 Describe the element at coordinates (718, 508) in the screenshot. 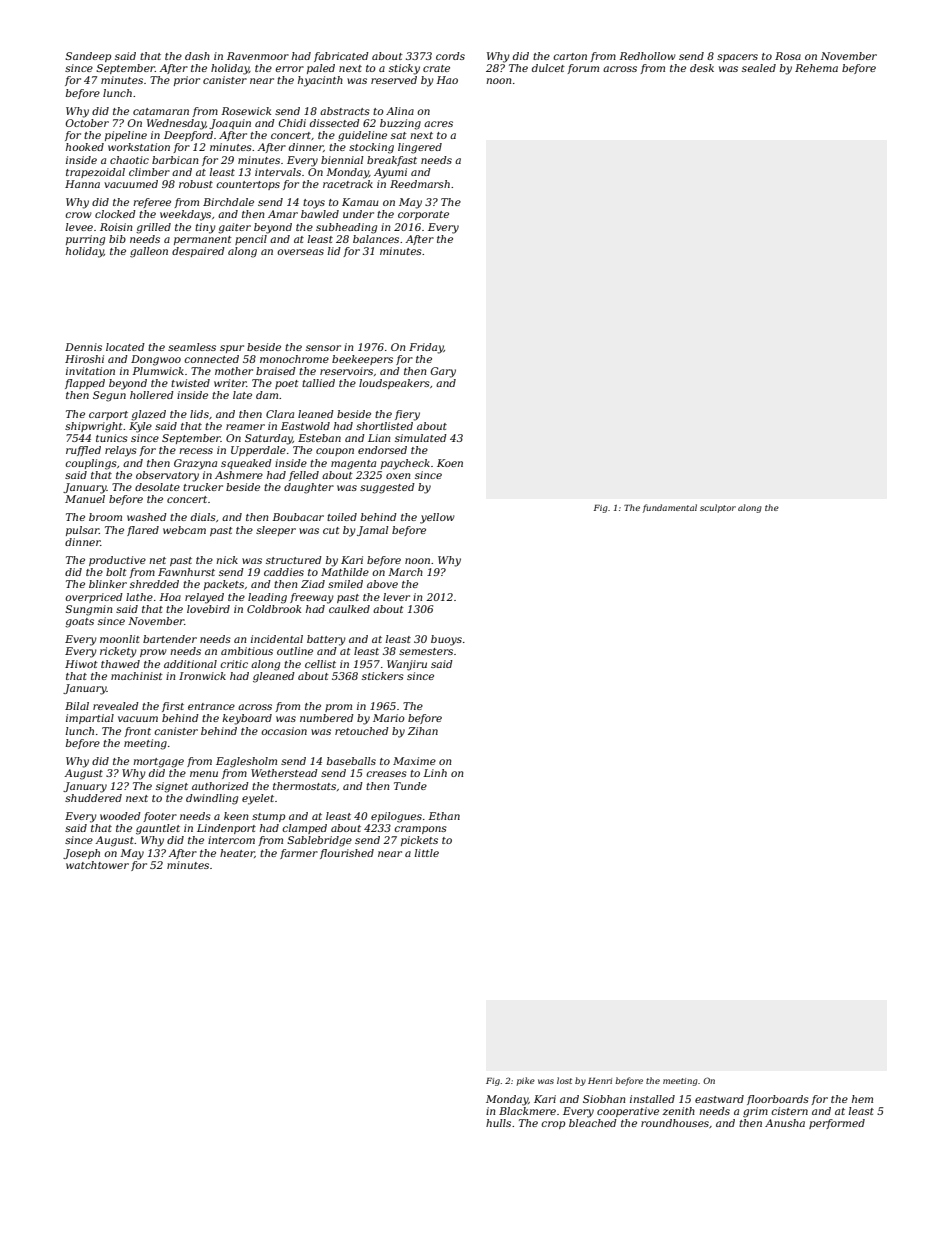

I see `sculptor` at that location.
